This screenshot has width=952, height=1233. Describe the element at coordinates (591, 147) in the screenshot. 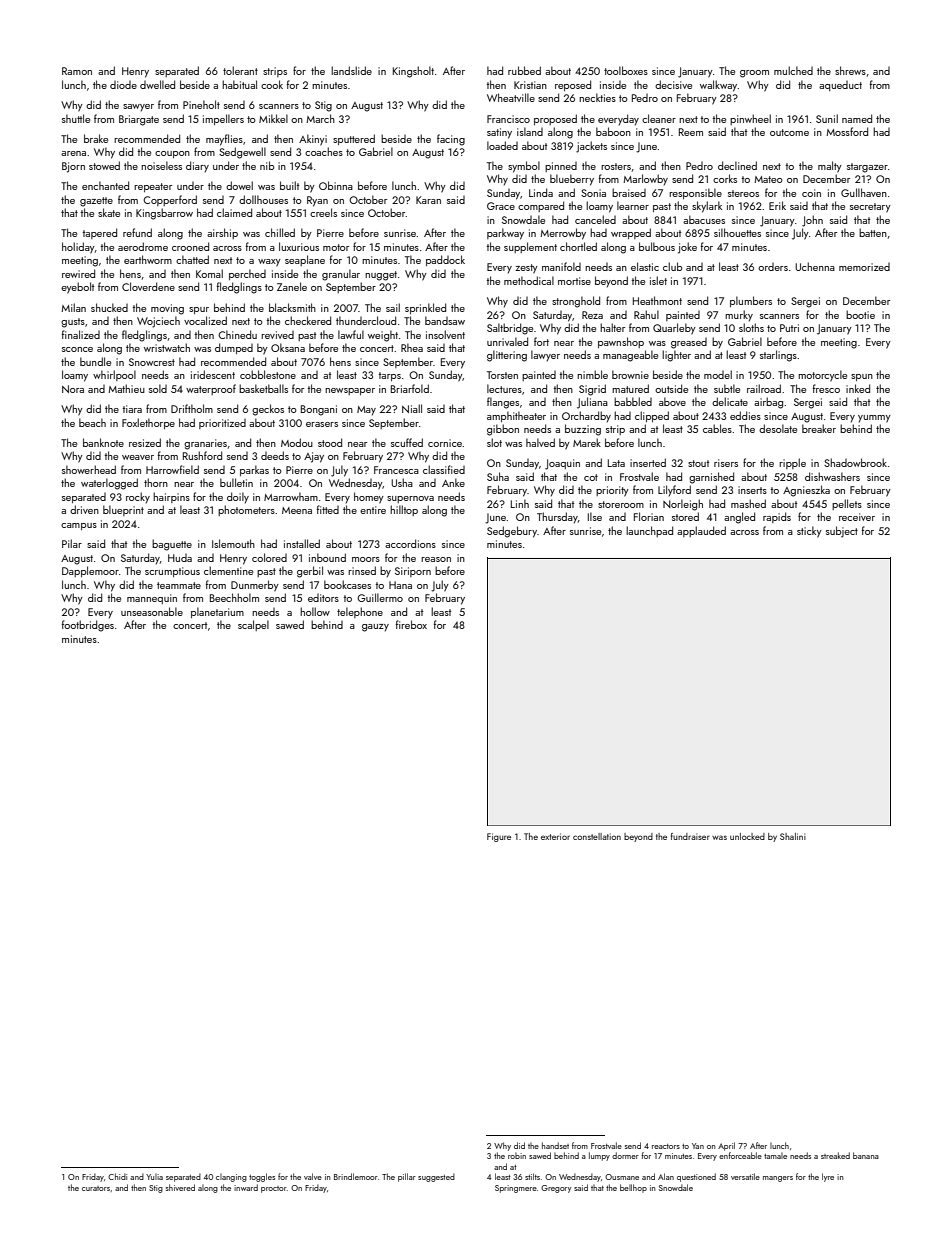

I see `jackets` at that location.
